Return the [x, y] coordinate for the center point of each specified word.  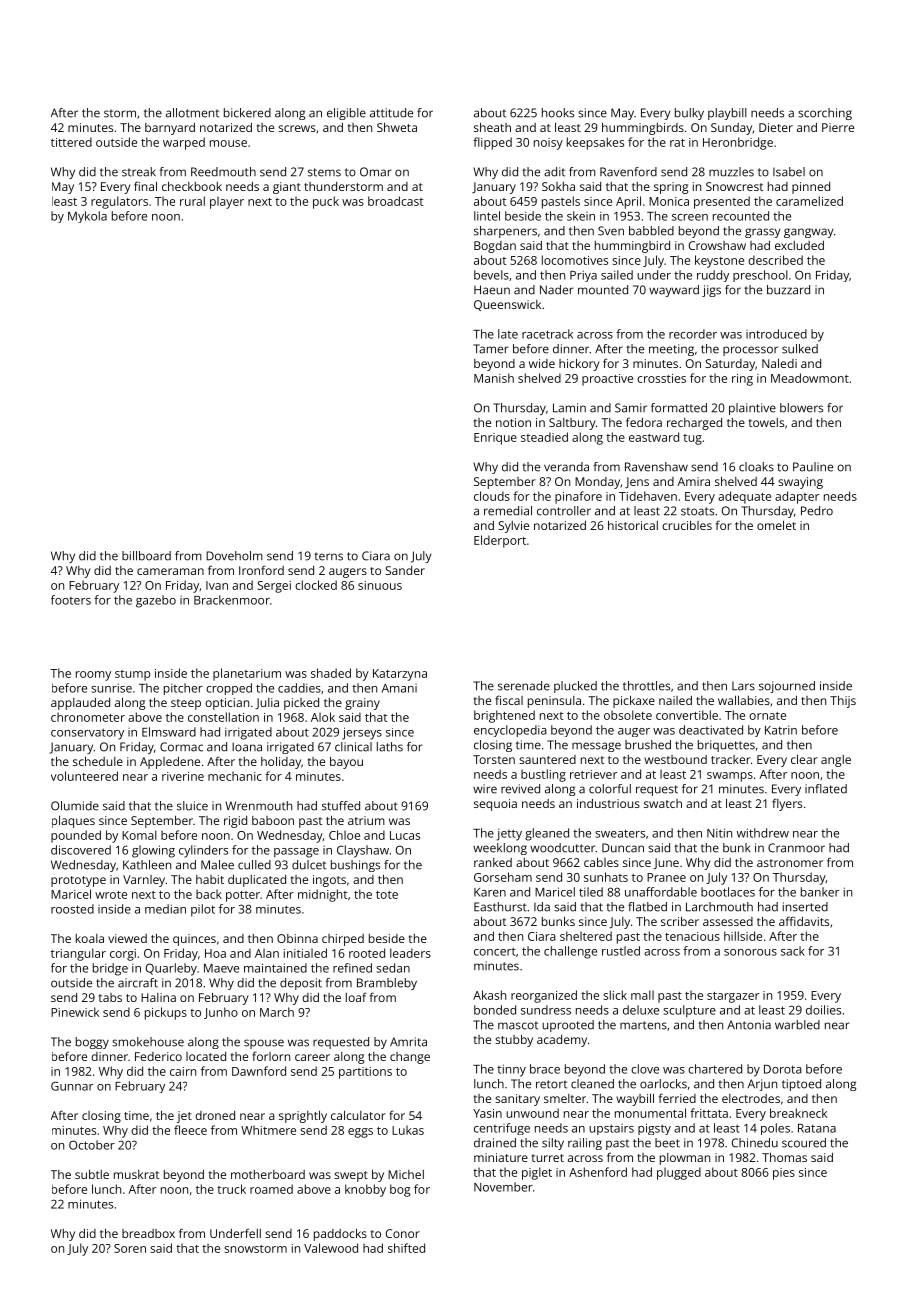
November [503, 1187]
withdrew [763, 833]
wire [485, 789]
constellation [223, 717]
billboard [146, 556]
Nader [557, 290]
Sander [405, 570]
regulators [119, 202]
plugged [679, 1173]
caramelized [809, 201]
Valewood [331, 1248]
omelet [776, 525]
